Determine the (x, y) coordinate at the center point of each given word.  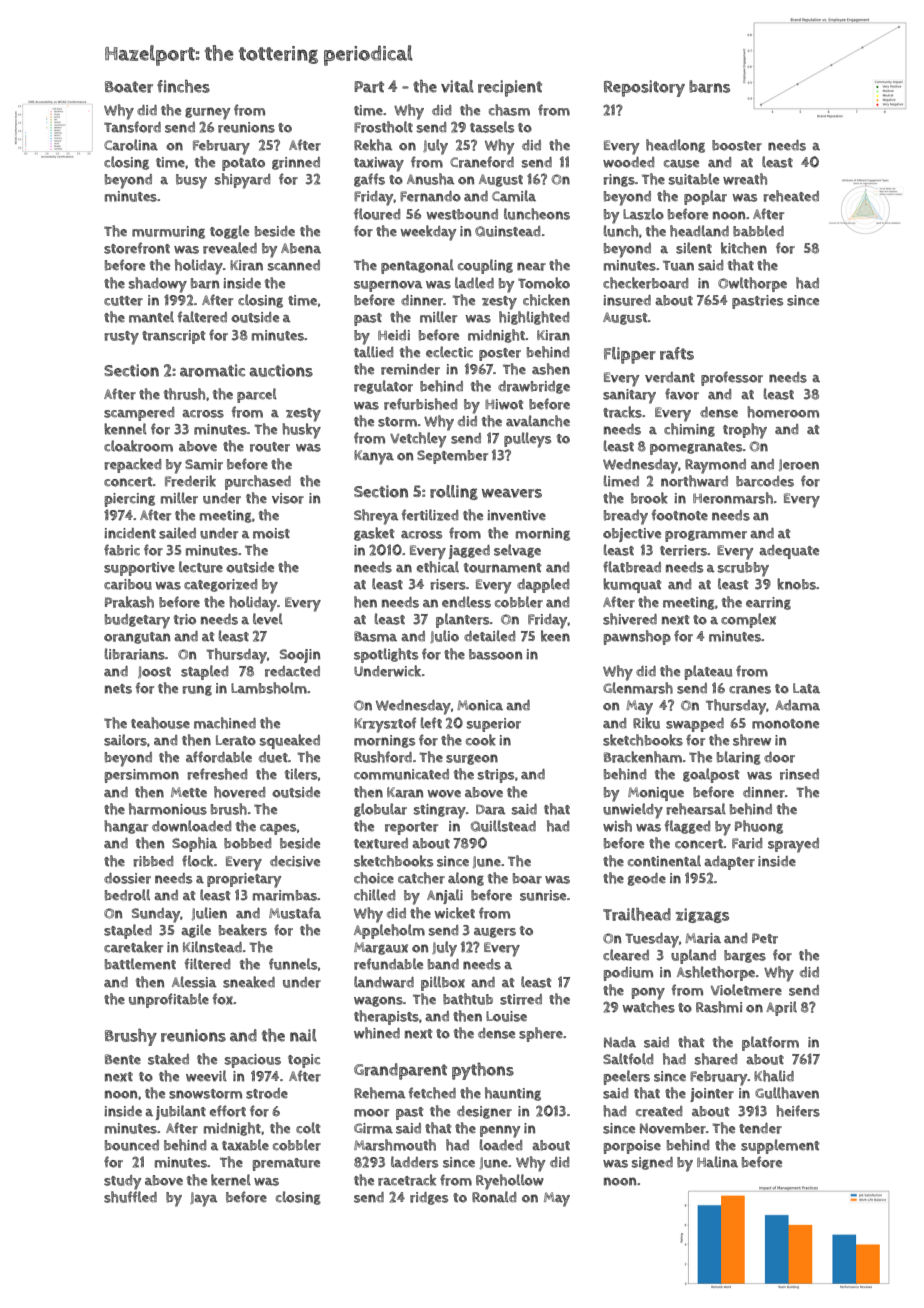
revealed (230, 248)
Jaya (204, 1199)
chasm (509, 110)
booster (737, 145)
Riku (646, 723)
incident (130, 533)
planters (463, 620)
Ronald (494, 1197)
